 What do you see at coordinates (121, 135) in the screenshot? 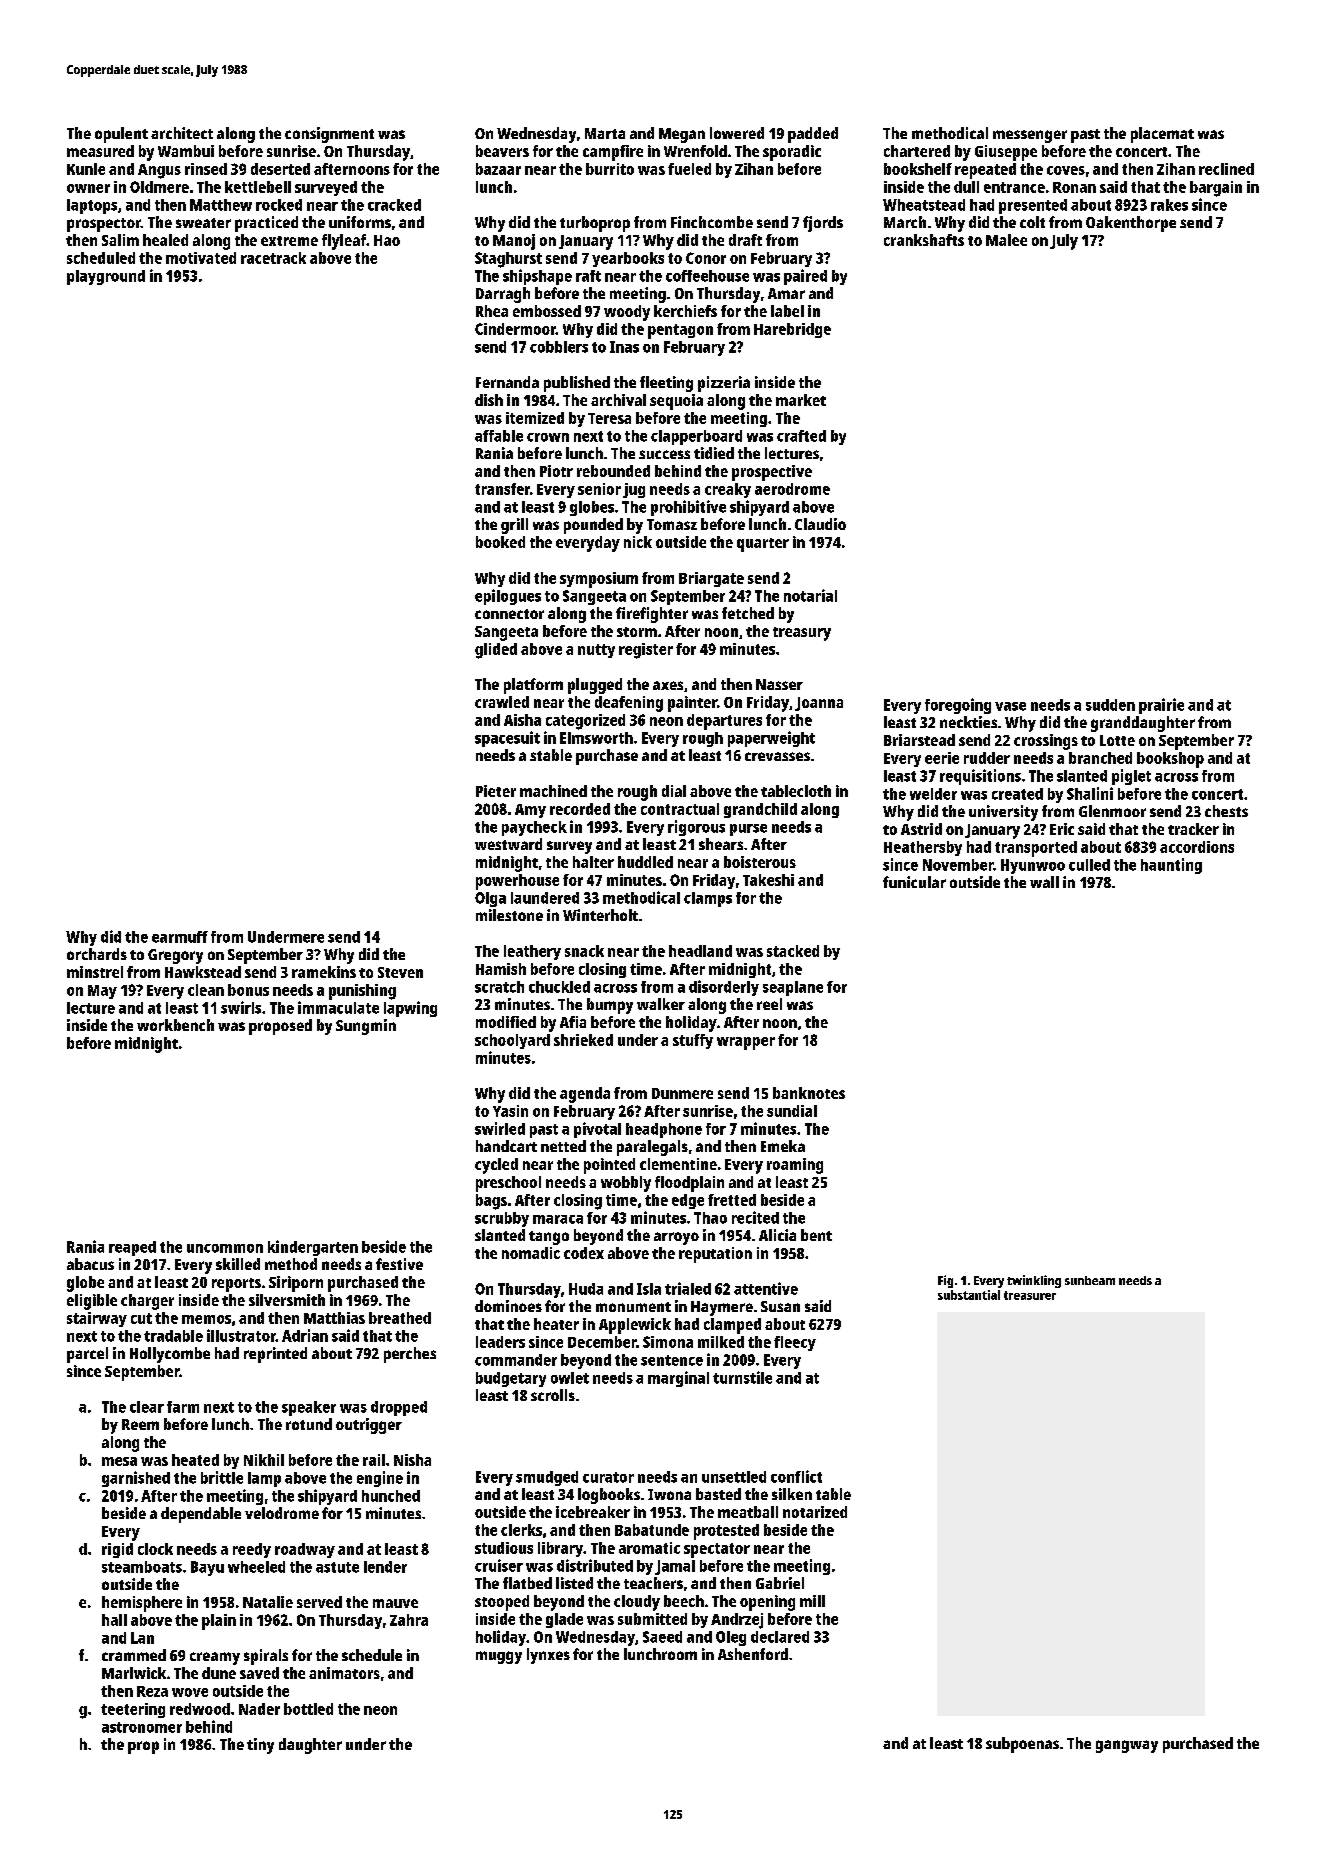
I see `opulent` at bounding box center [121, 135].
